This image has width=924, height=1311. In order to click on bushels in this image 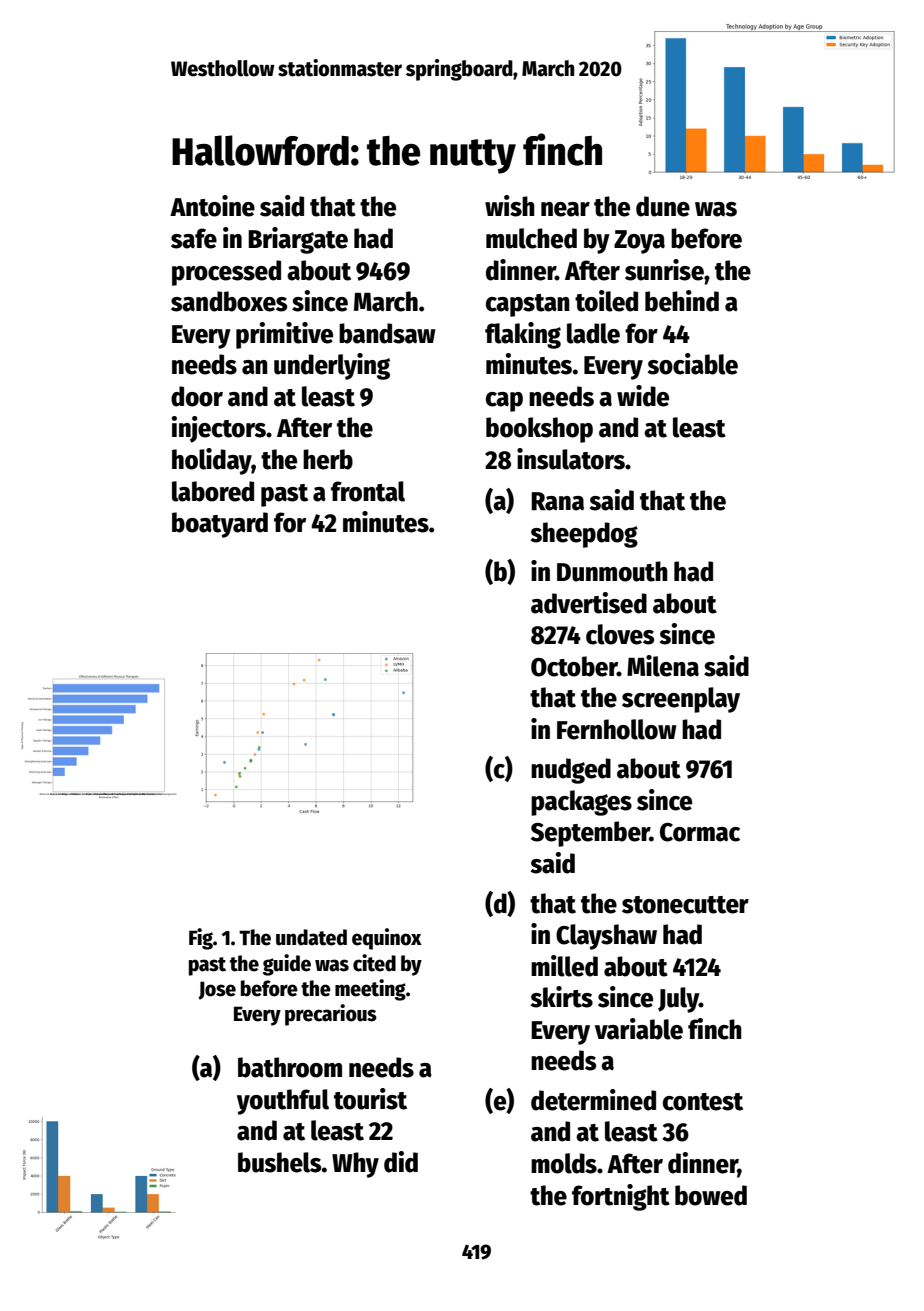, I will do `click(280, 1162)`.
